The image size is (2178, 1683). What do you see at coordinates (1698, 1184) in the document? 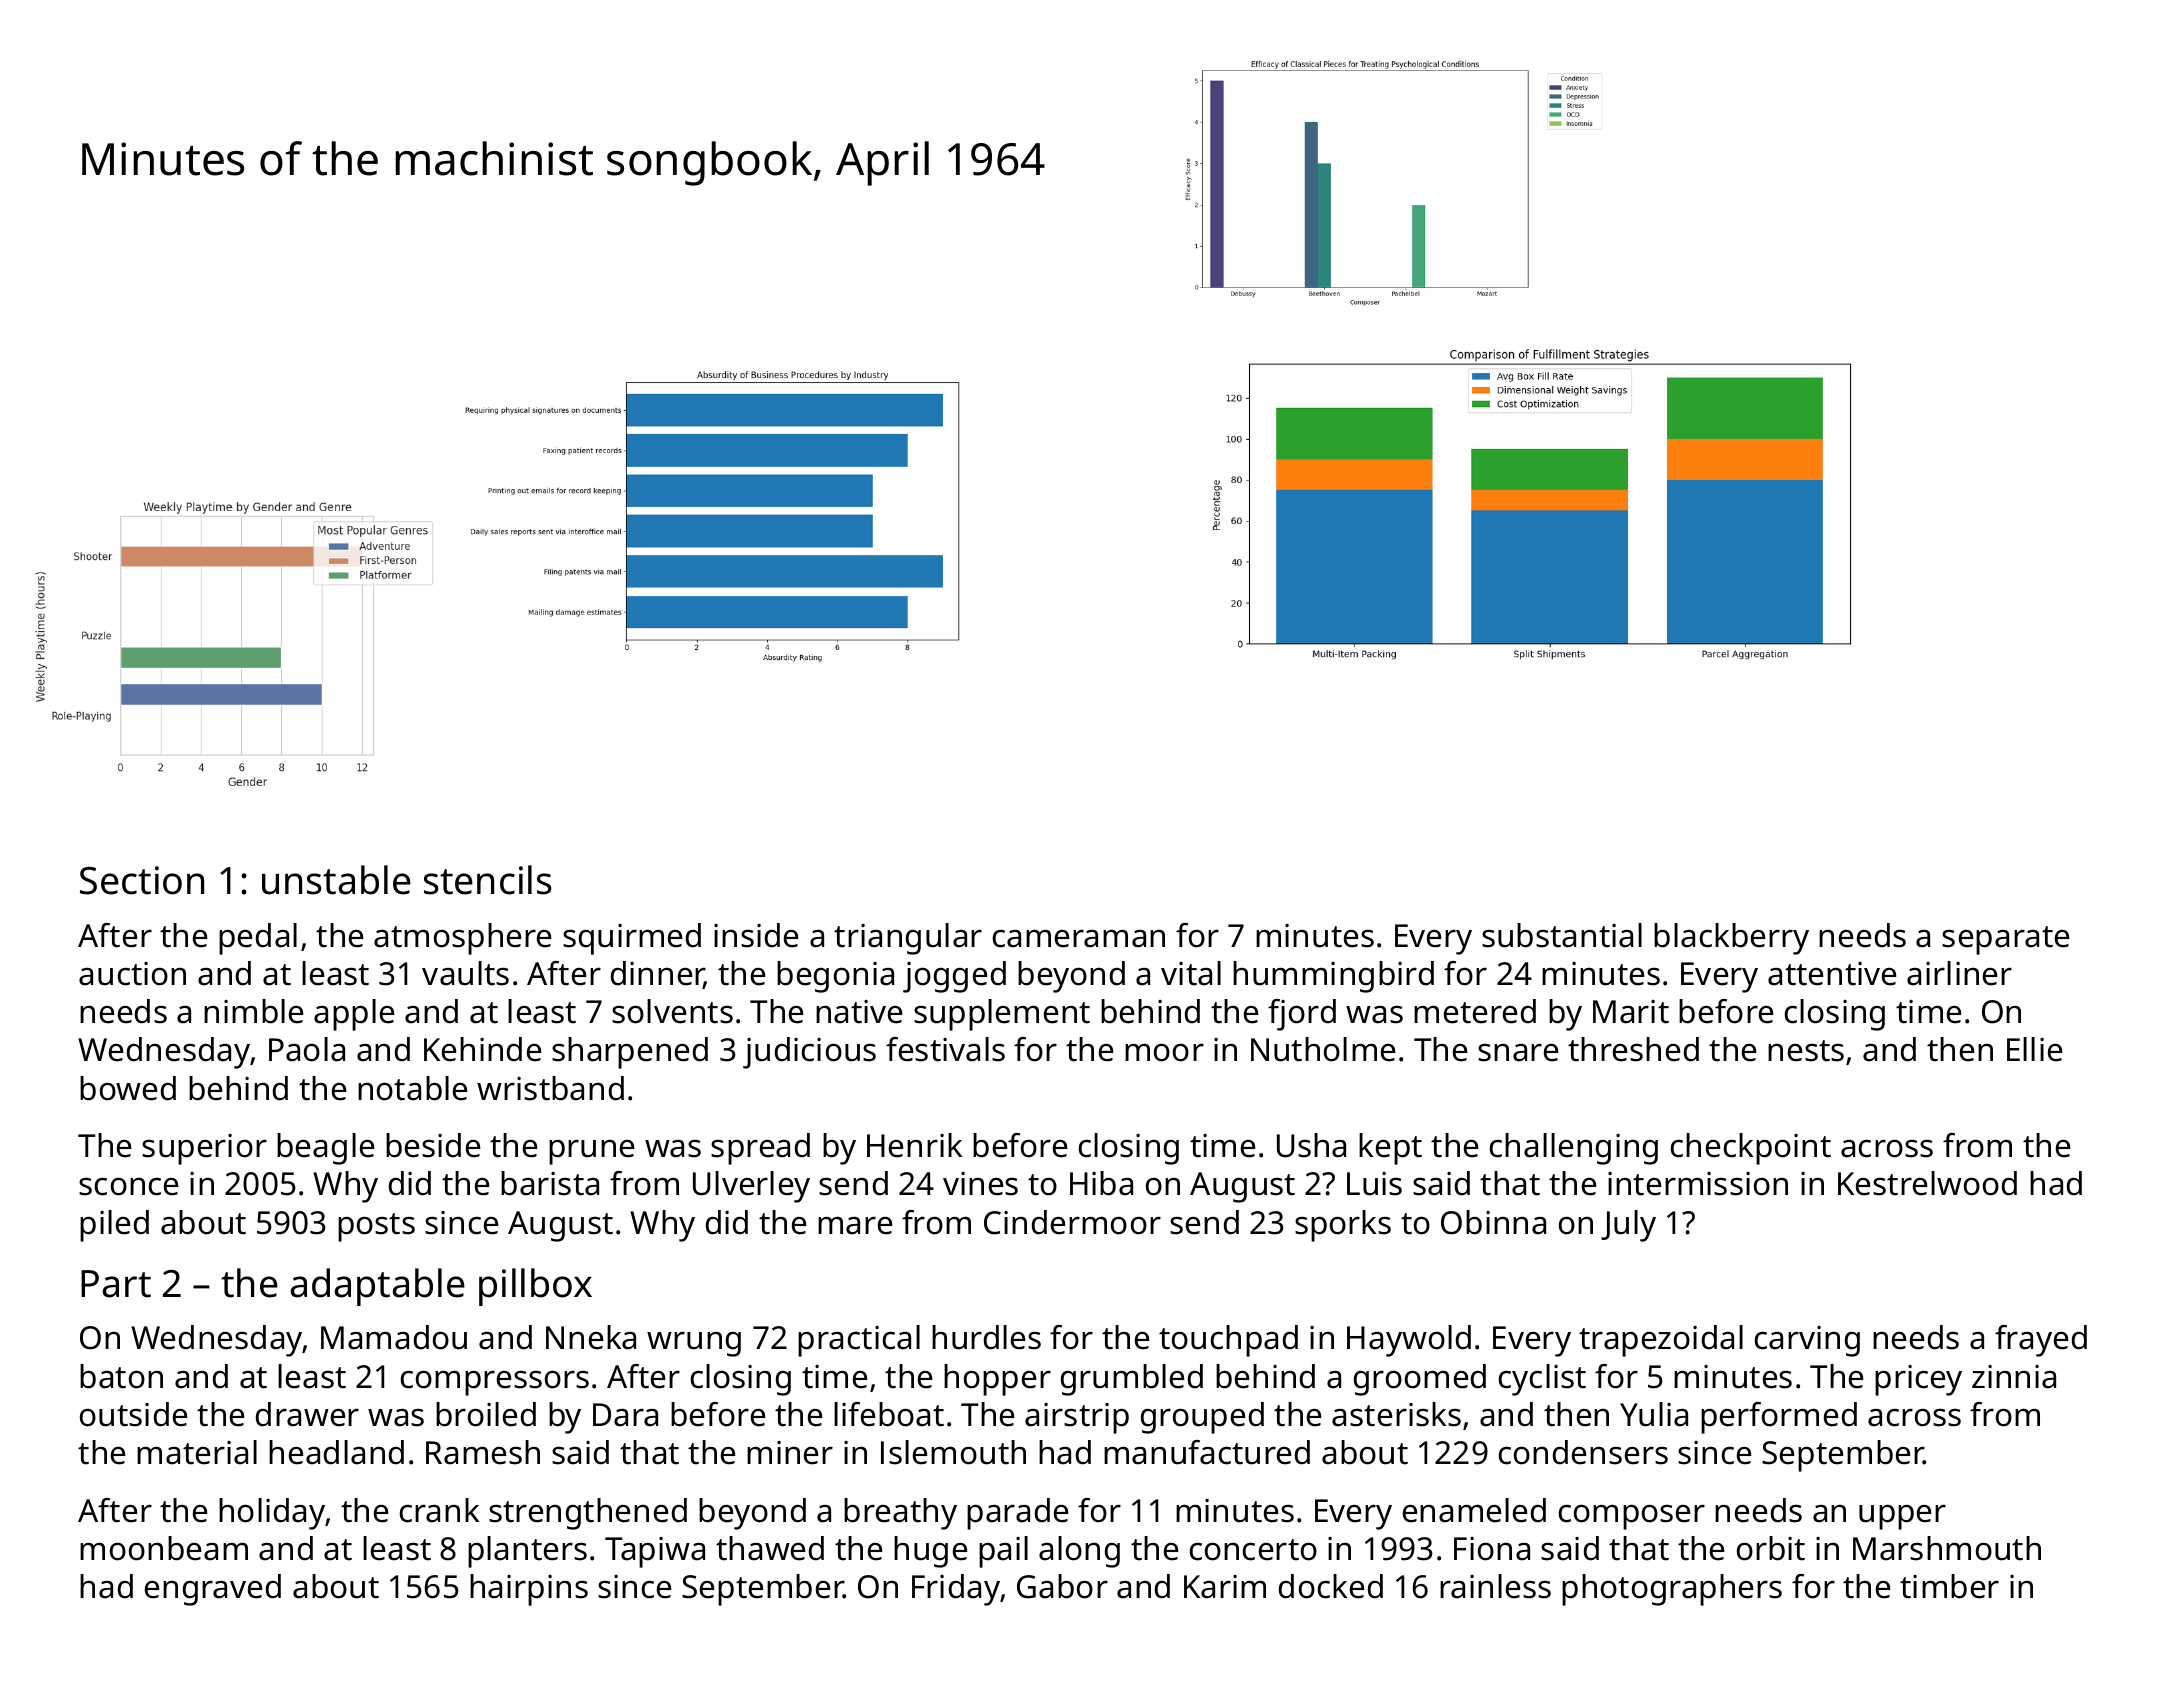
I see `intermission` at bounding box center [1698, 1184].
